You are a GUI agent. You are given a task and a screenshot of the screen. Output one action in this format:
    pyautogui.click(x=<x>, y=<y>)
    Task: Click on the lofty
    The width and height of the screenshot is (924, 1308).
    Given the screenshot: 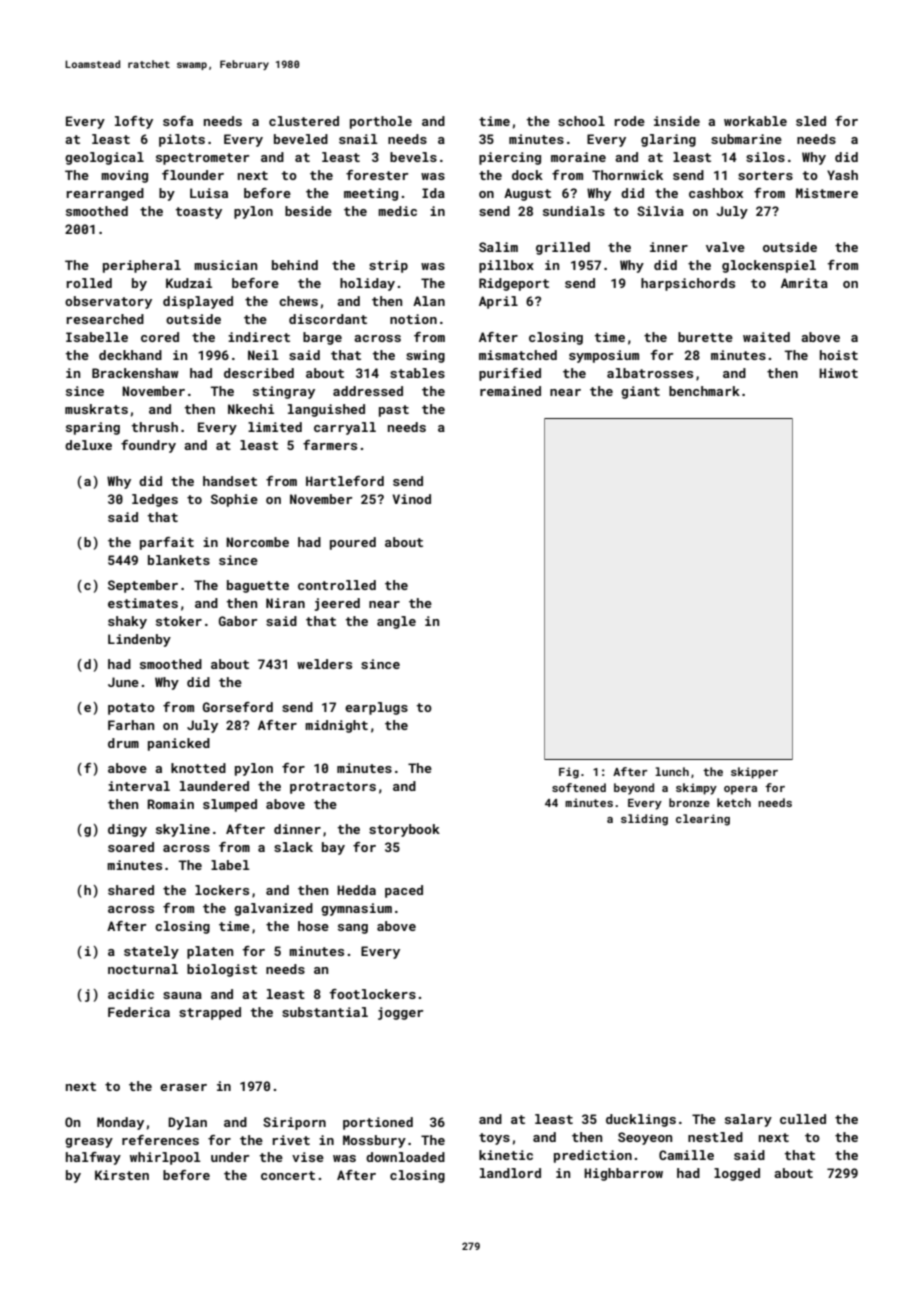 What is the action you would take?
    pyautogui.click(x=134, y=122)
